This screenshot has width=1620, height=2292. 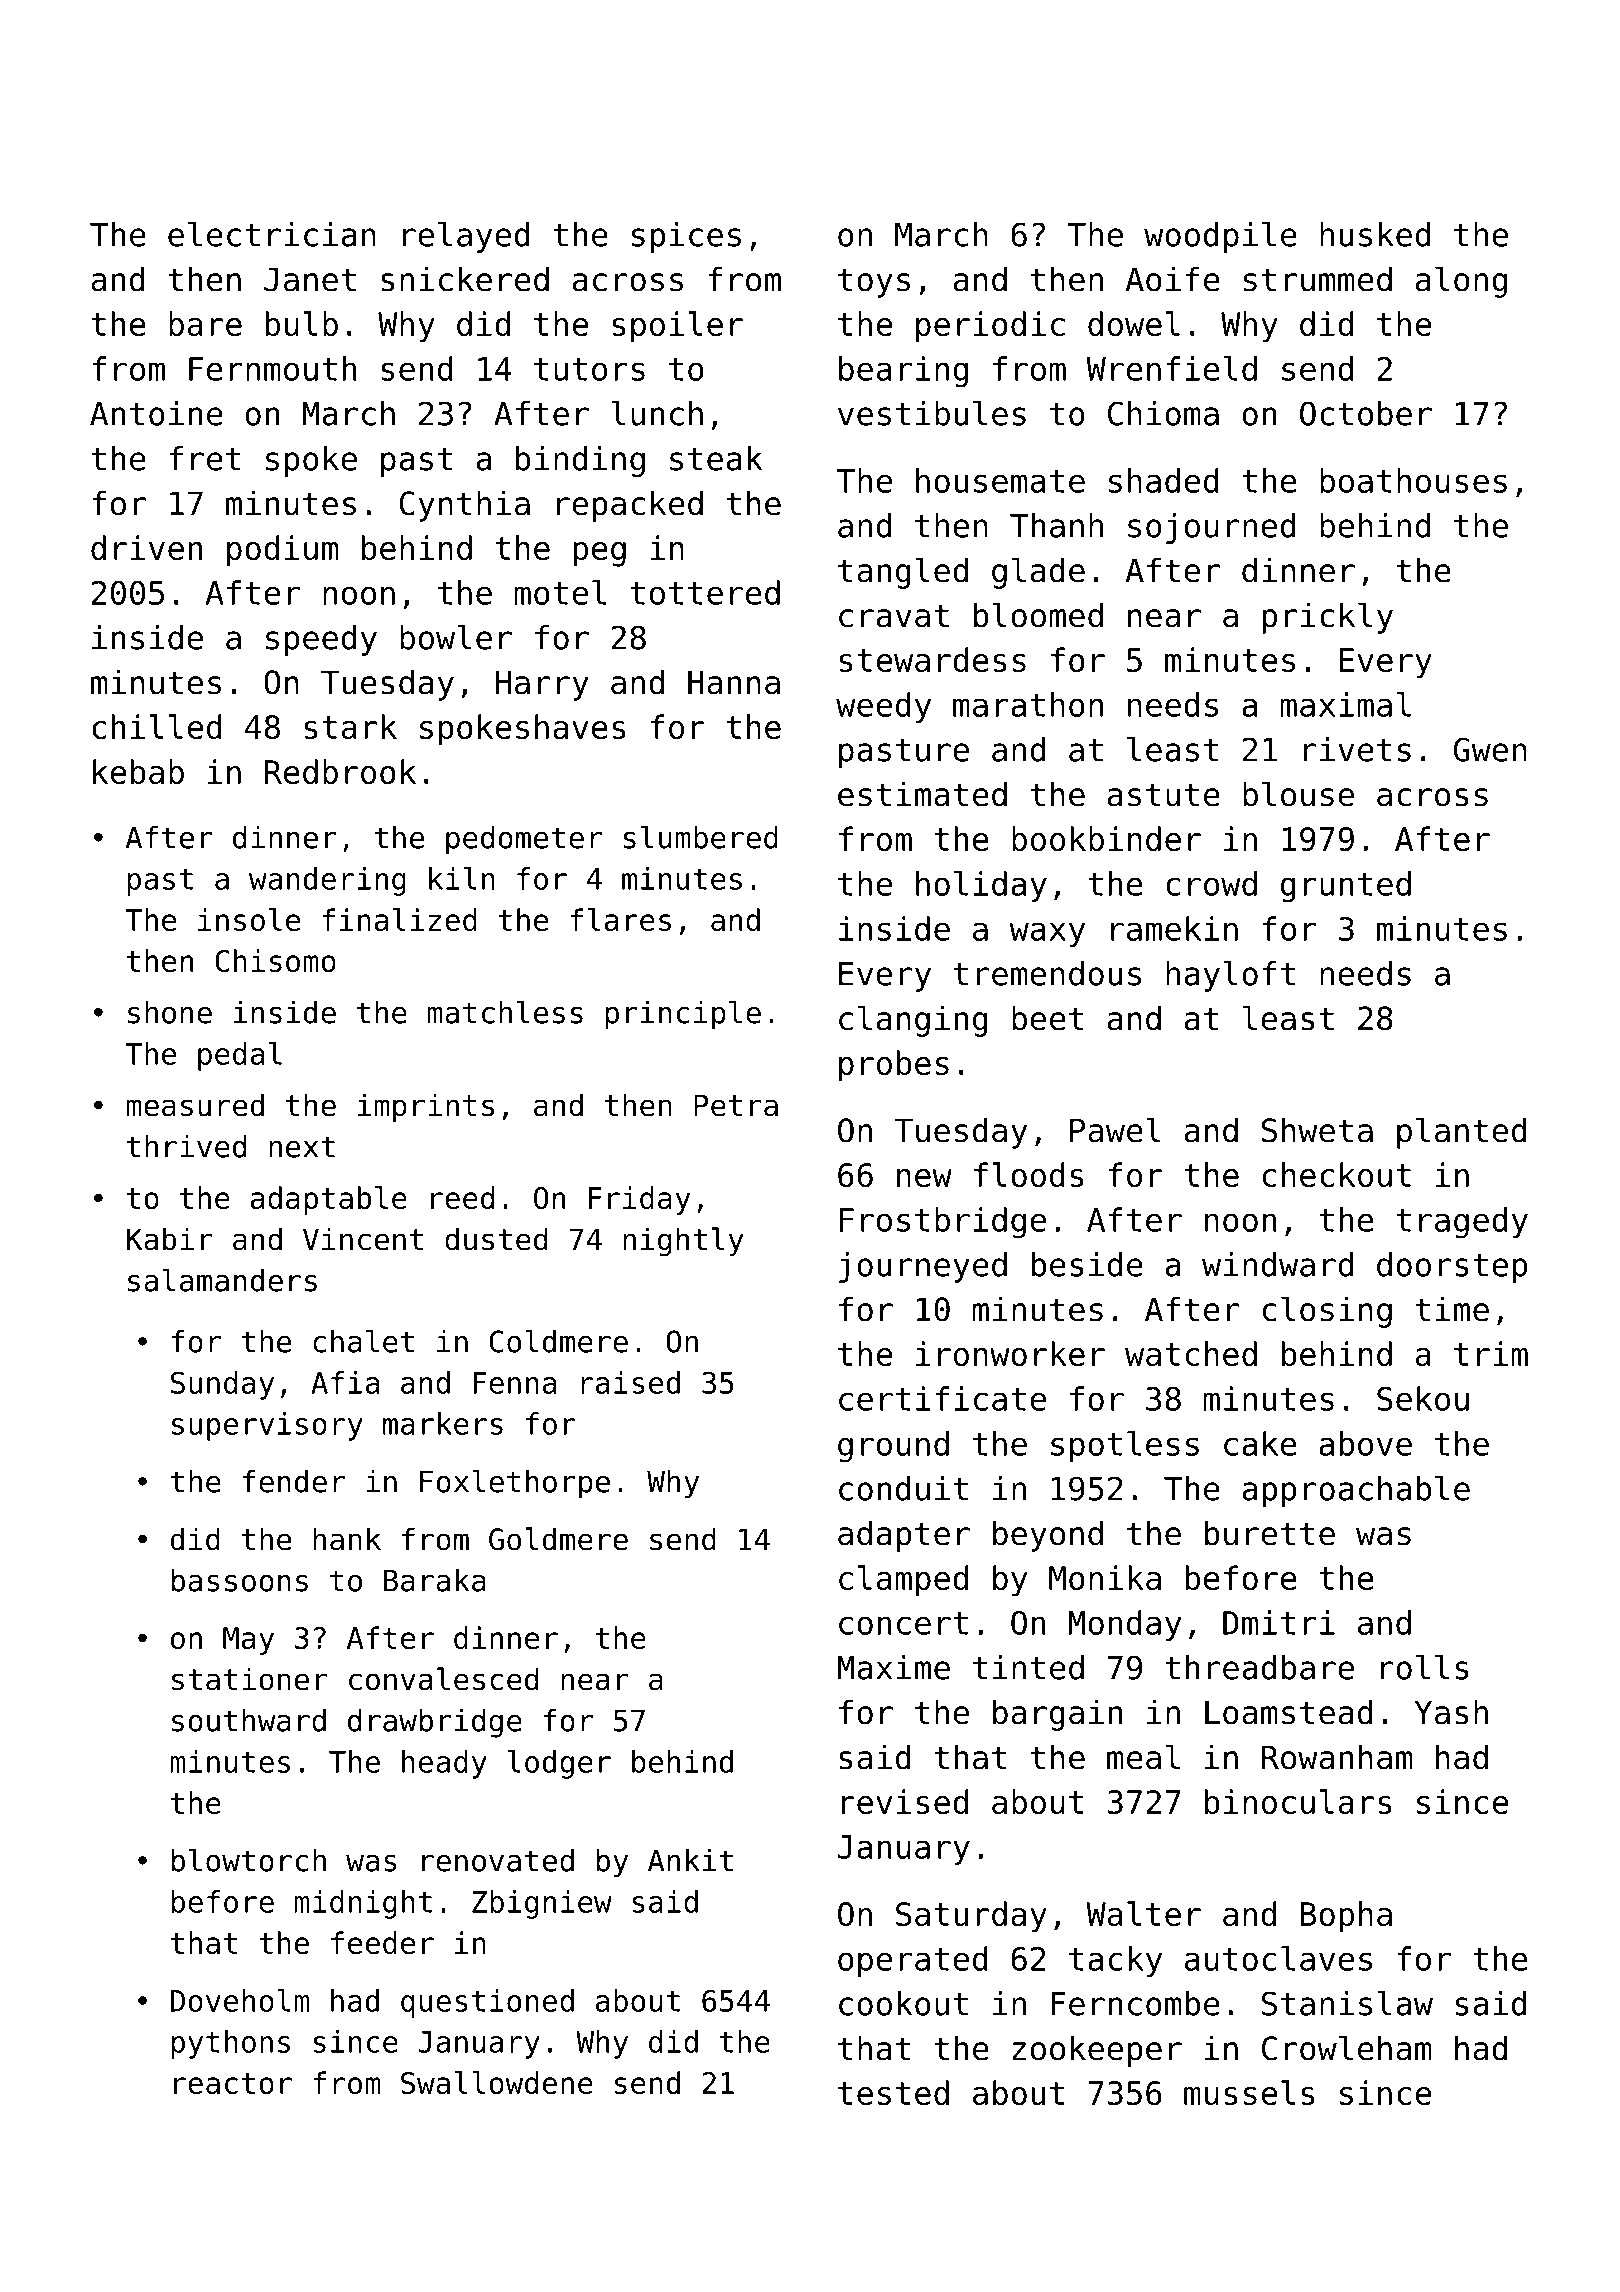 I want to click on Sekou, so click(x=1423, y=1398).
